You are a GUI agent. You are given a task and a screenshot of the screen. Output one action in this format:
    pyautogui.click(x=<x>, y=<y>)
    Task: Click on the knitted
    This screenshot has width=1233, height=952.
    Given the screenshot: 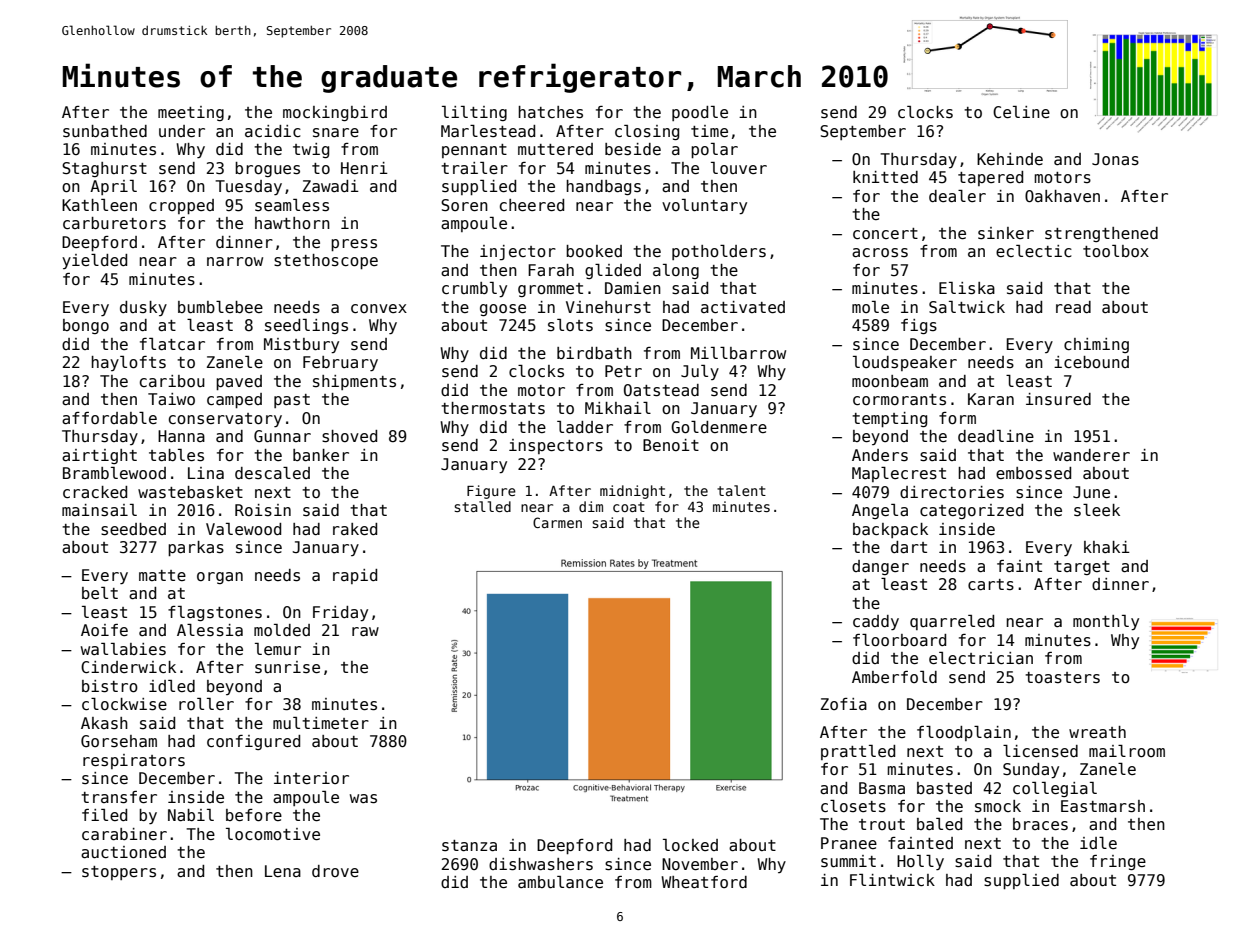 What is the action you would take?
    pyautogui.click(x=885, y=177)
